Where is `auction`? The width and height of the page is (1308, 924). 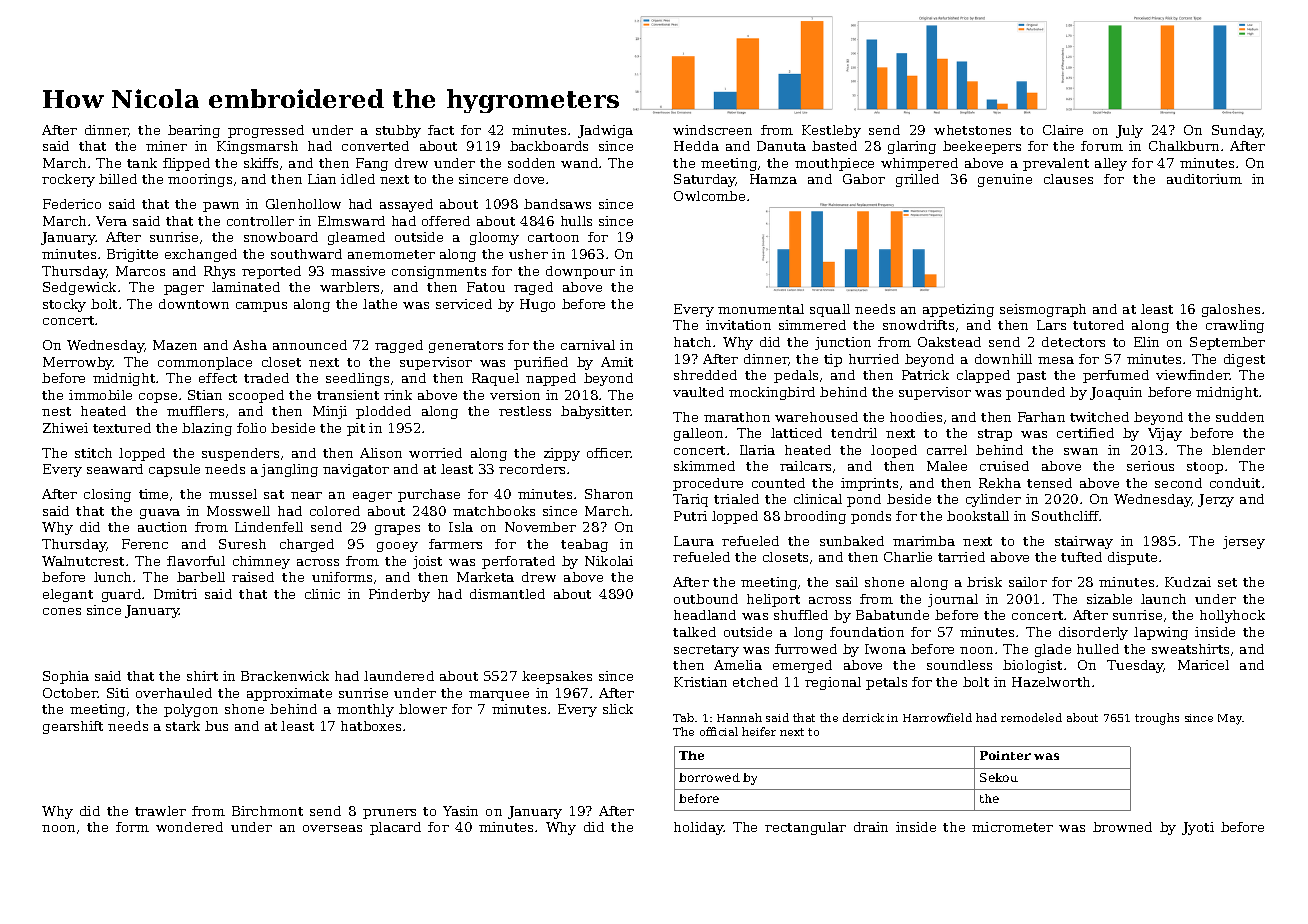 auction is located at coordinates (162, 527).
